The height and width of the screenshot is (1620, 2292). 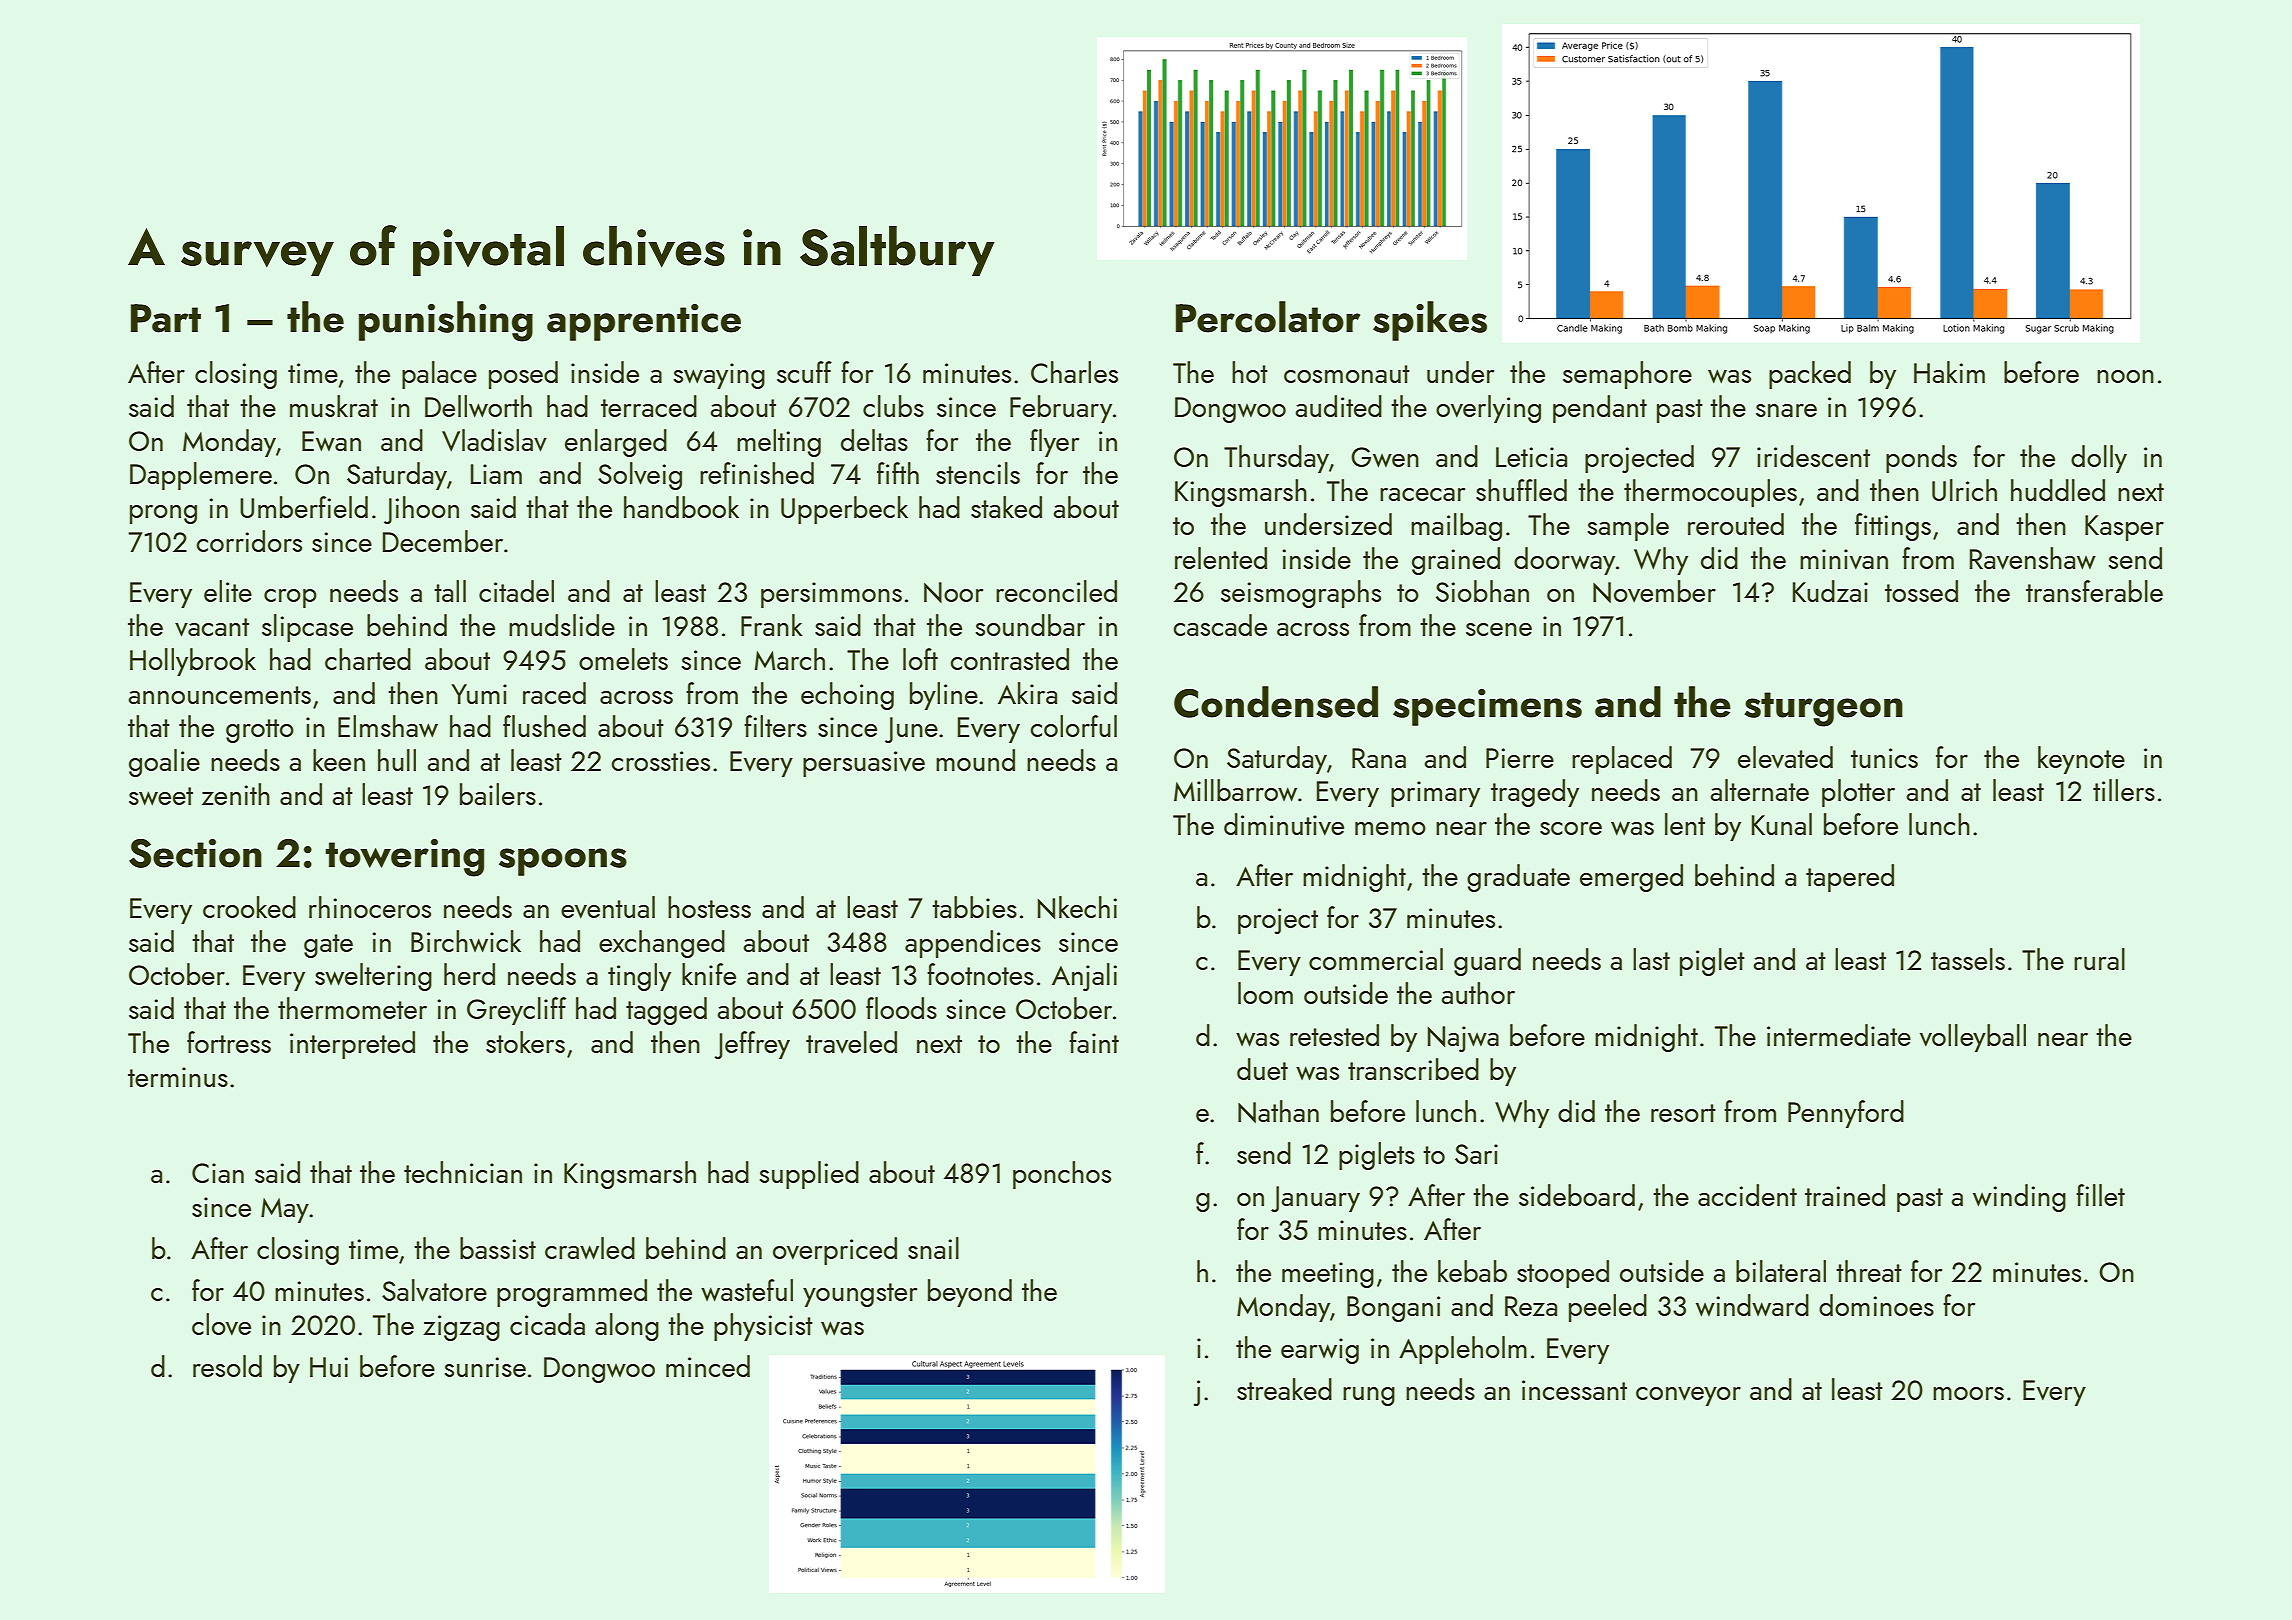 What do you see at coordinates (1973, 1038) in the screenshot?
I see `volleyball` at bounding box center [1973, 1038].
